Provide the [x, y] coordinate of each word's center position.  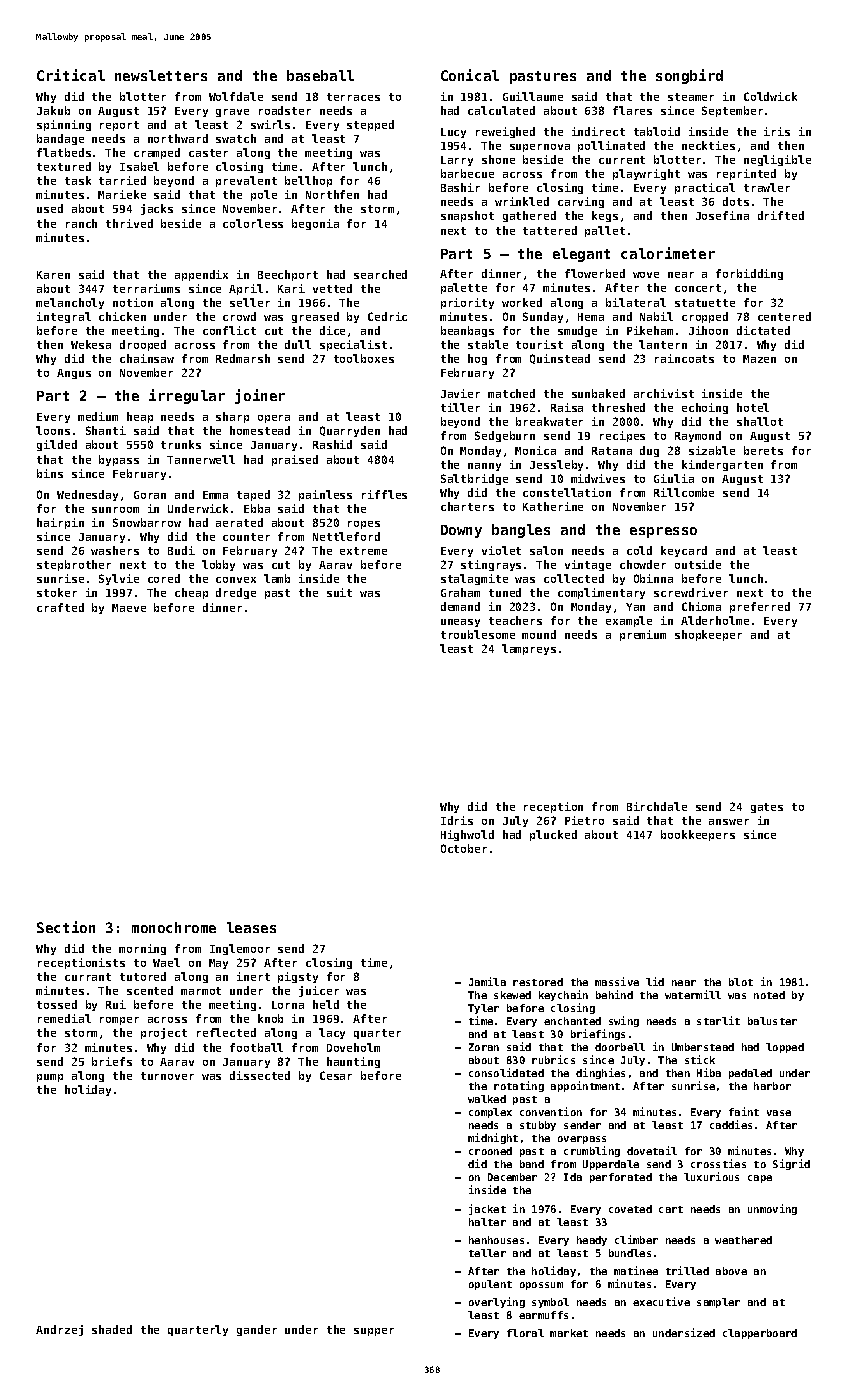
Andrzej [59, 1330]
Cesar [336, 1075]
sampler [718, 1303]
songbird [689, 76]
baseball [320, 75]
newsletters [161, 75]
